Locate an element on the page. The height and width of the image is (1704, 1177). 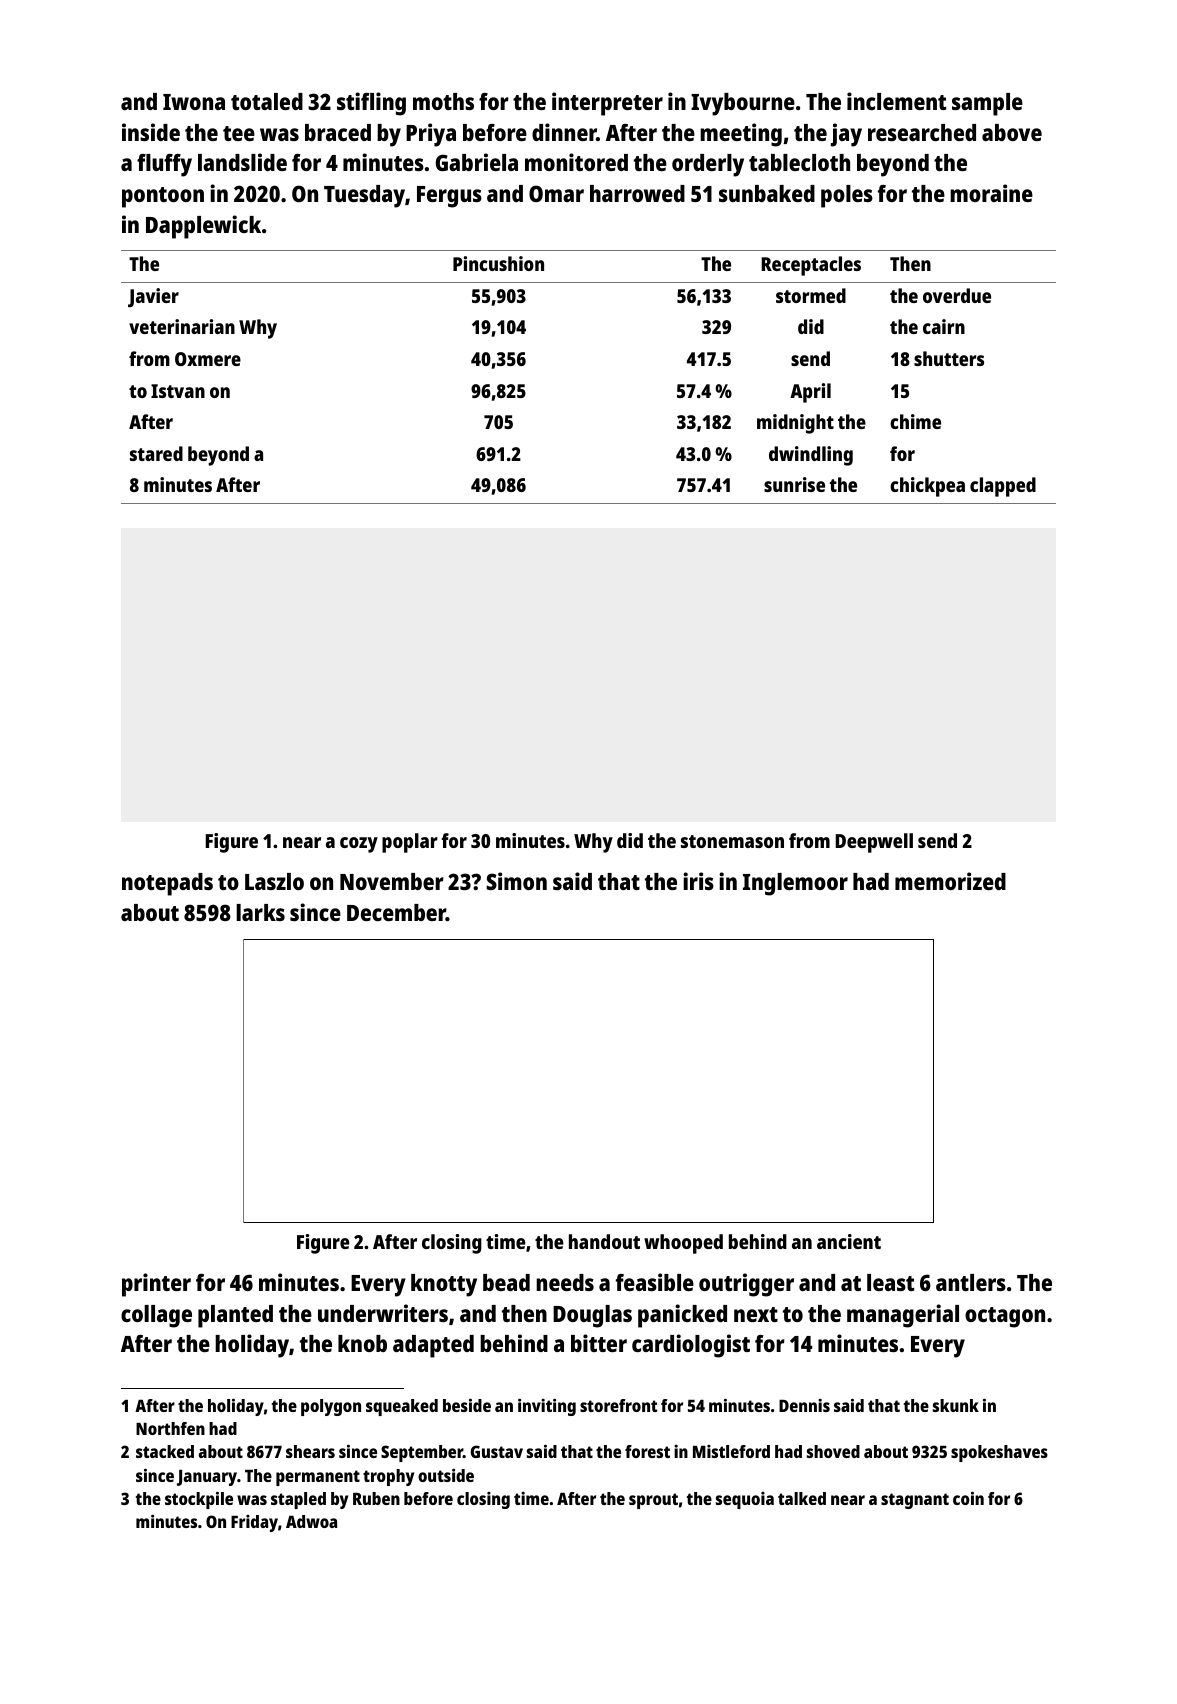
Istvan is located at coordinates (178, 391).
